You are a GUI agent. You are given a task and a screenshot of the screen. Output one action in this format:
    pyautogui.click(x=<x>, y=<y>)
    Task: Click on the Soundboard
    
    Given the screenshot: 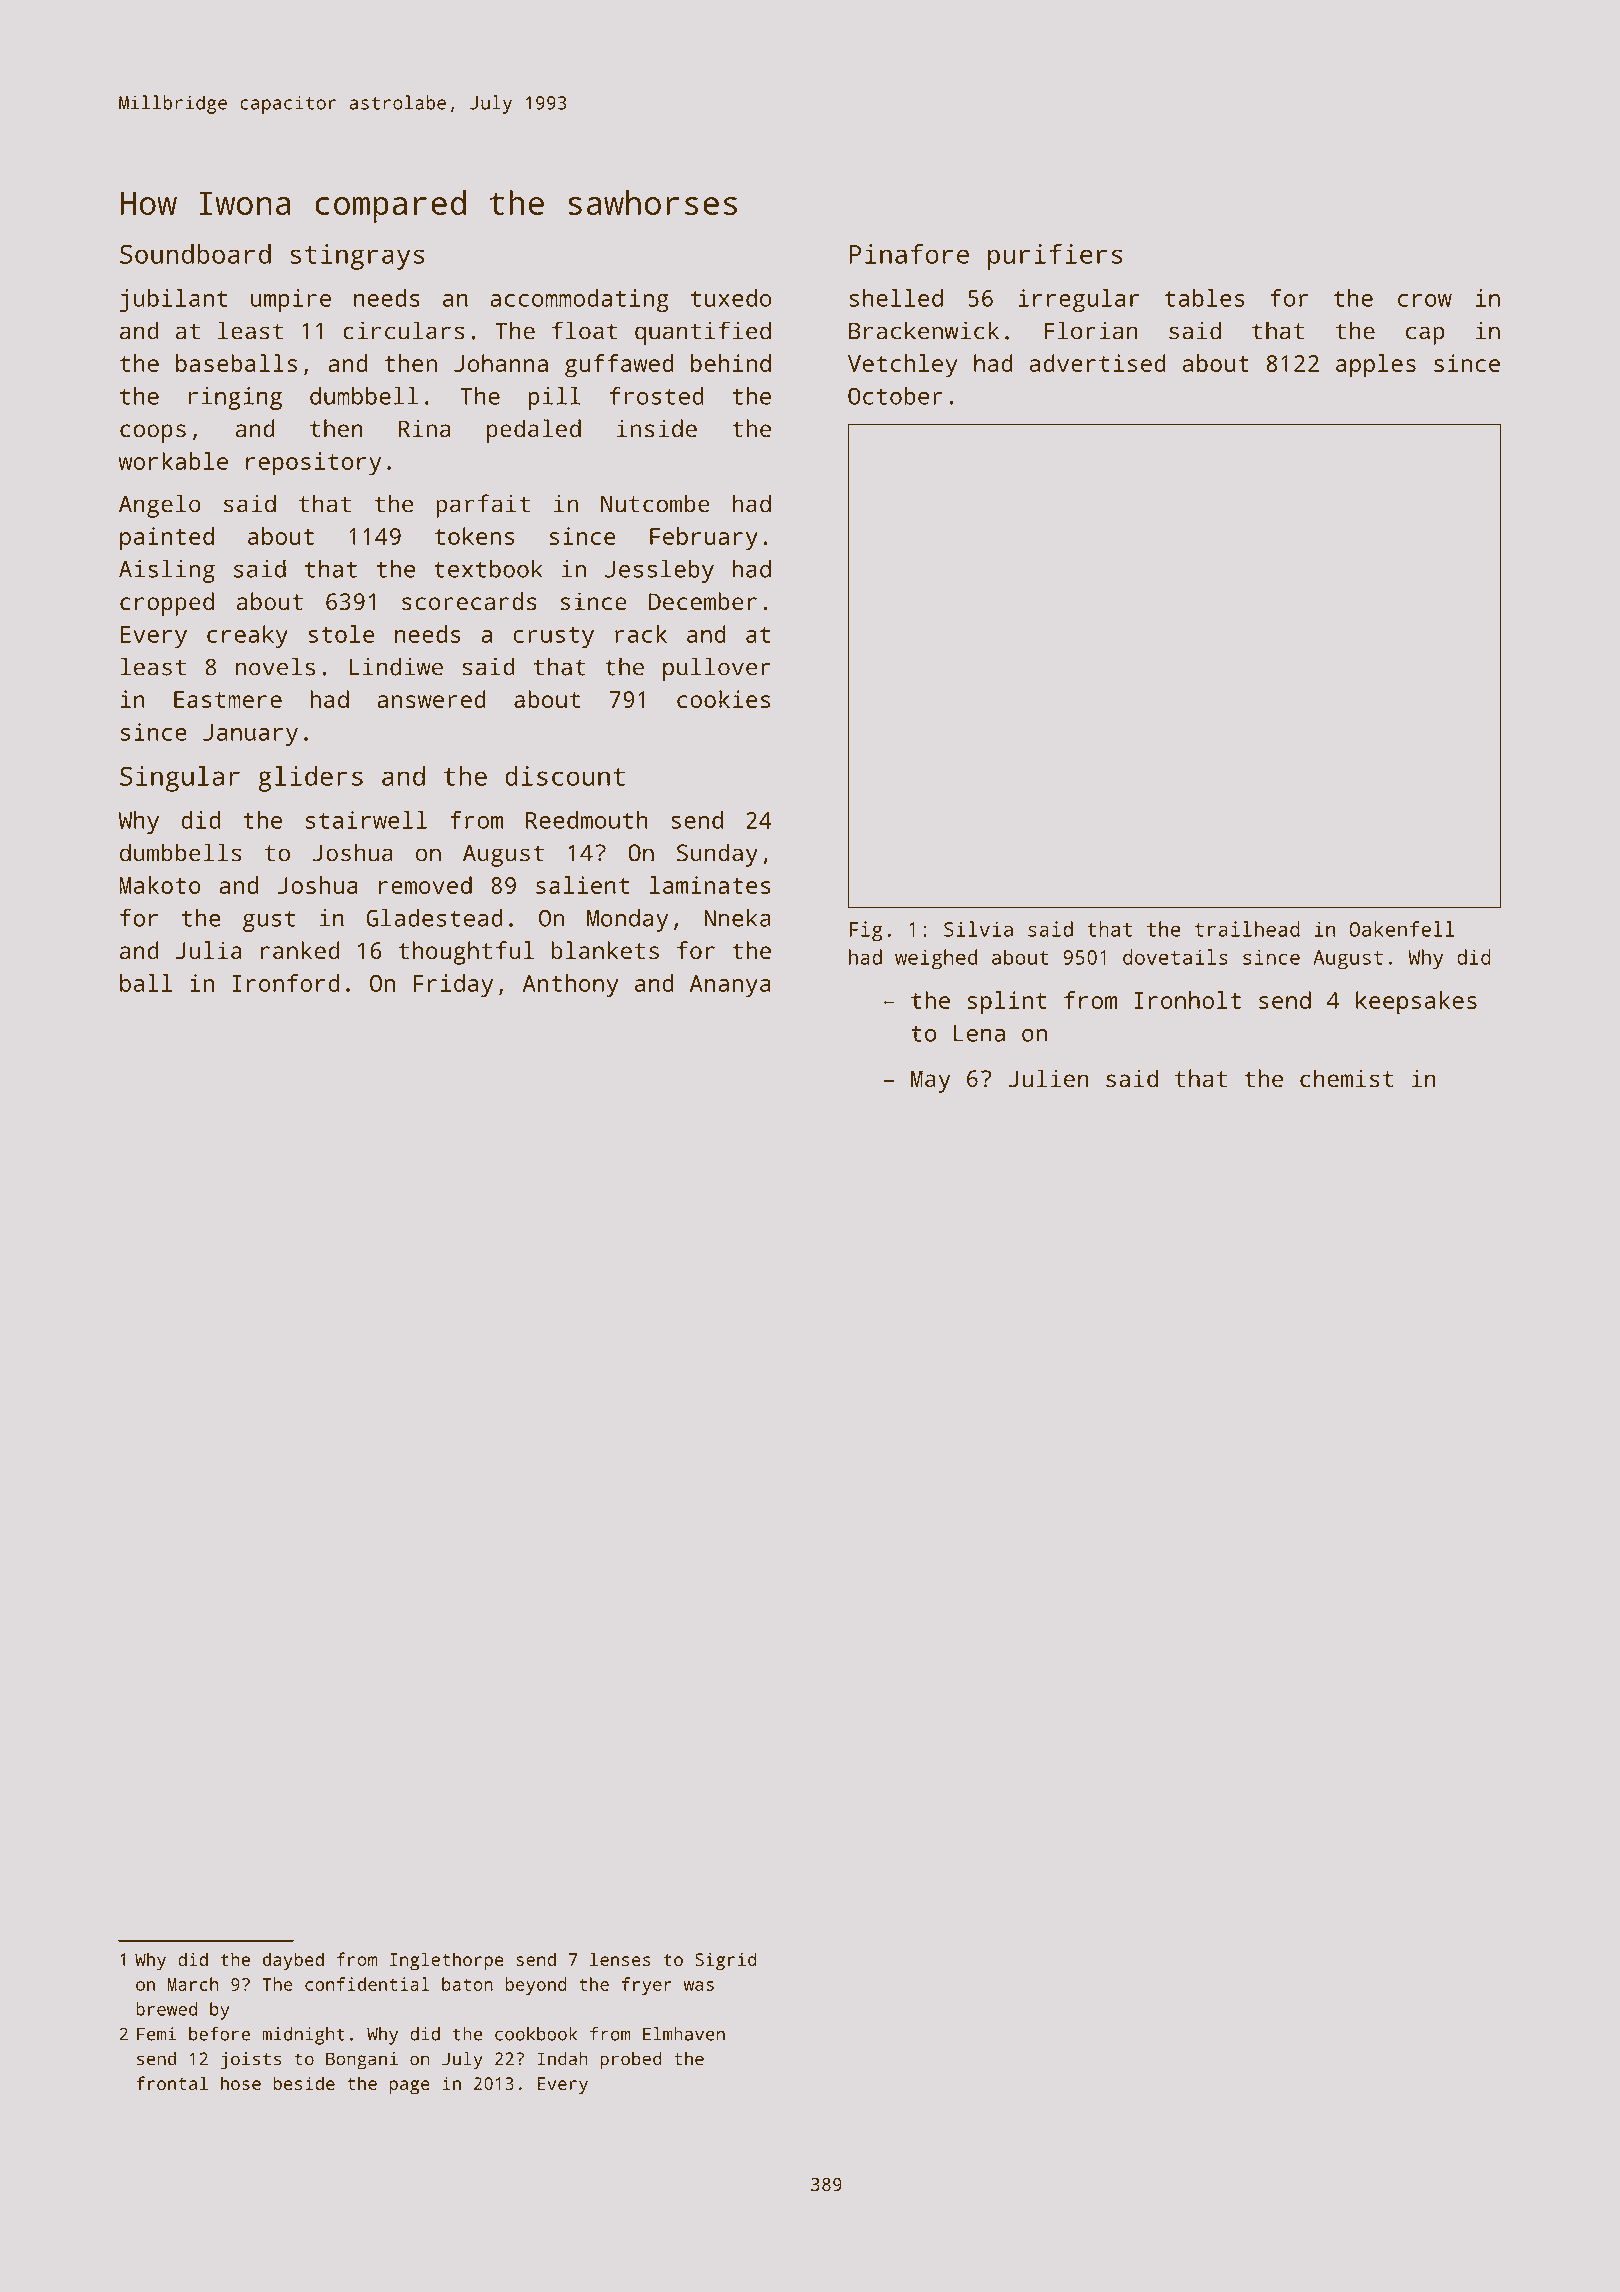 What is the action you would take?
    pyautogui.click(x=195, y=254)
